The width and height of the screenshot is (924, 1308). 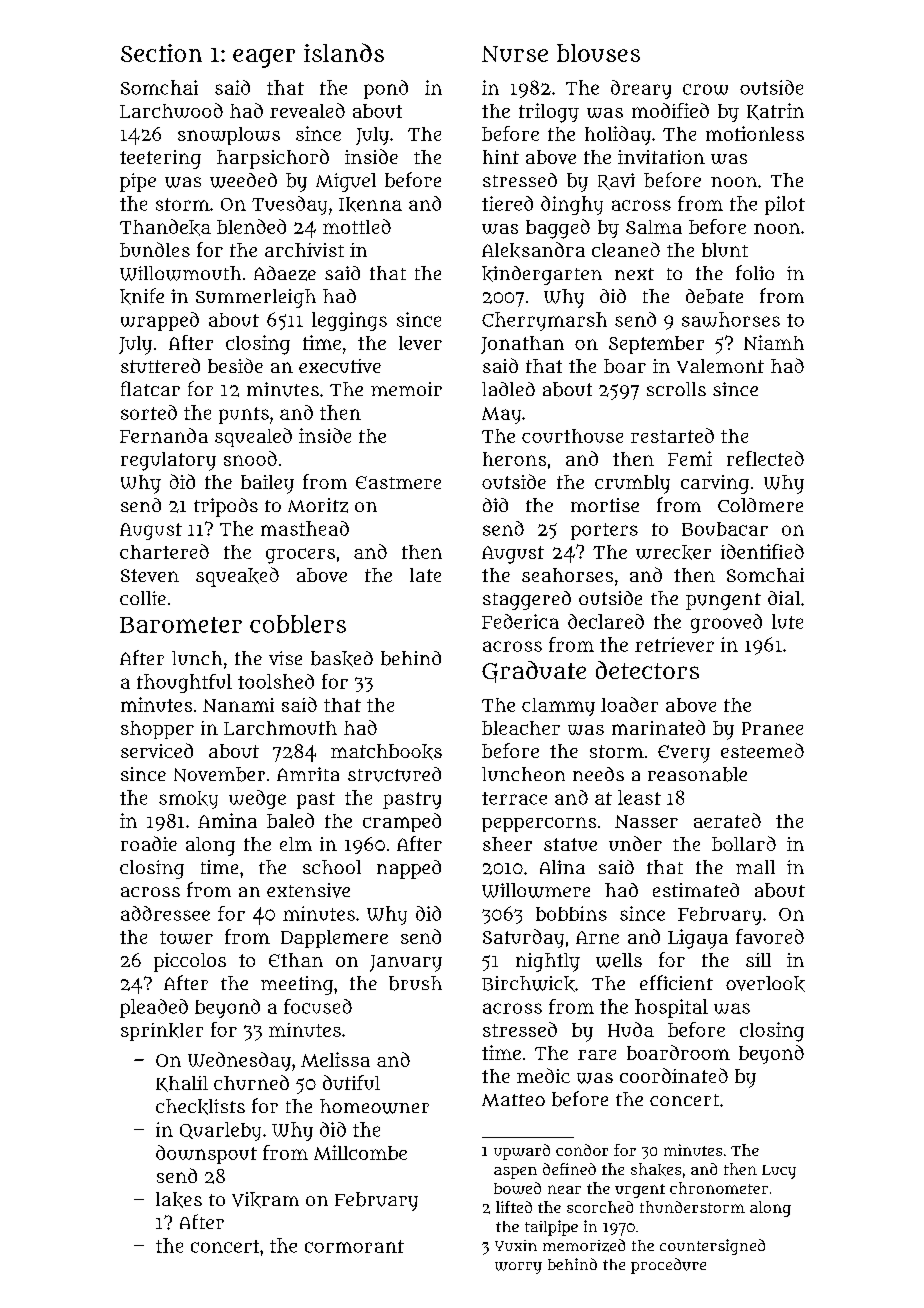 What do you see at coordinates (712, 1247) in the screenshot?
I see `countersigned` at bounding box center [712, 1247].
